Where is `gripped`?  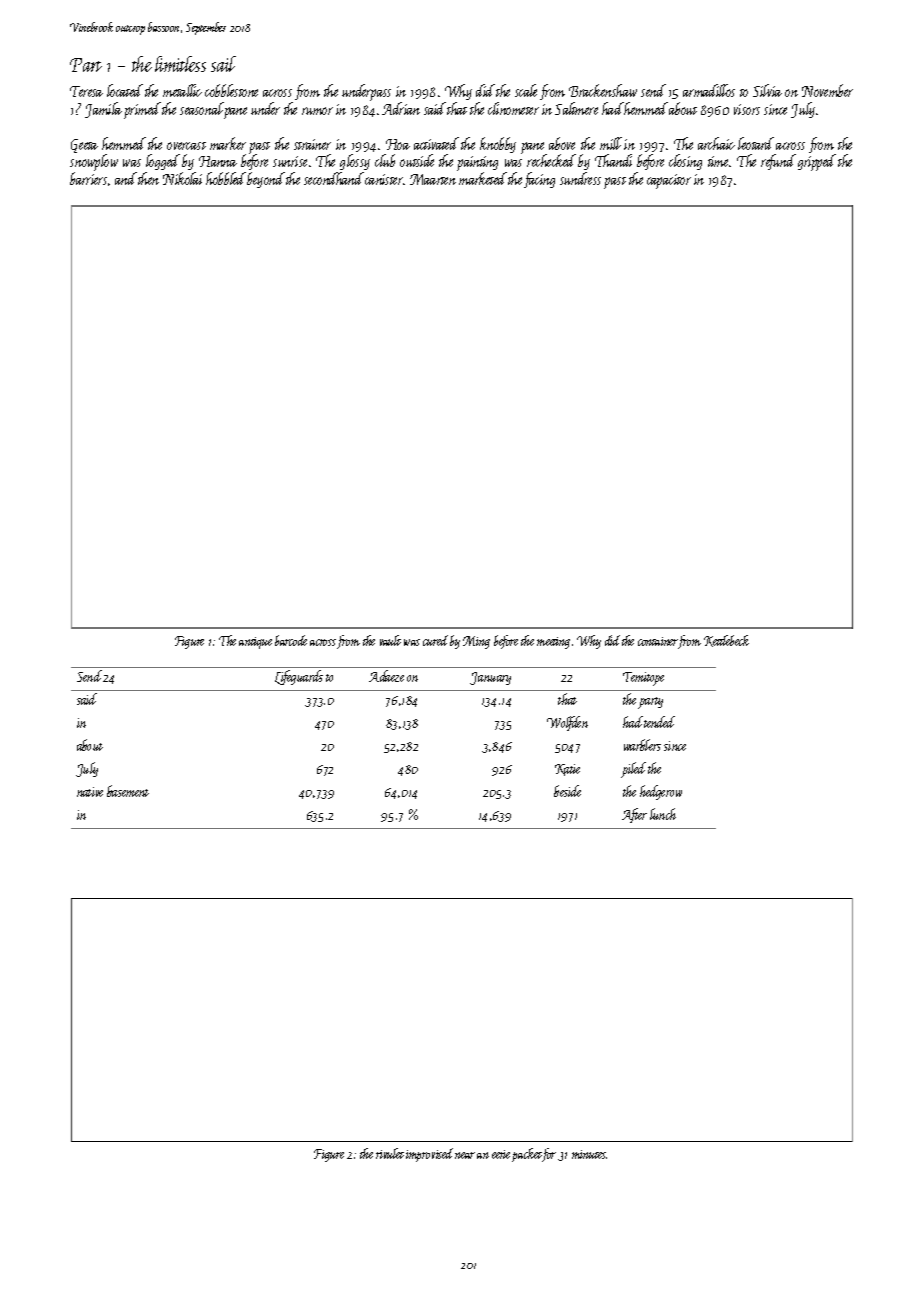 gripped is located at coordinates (817, 162).
